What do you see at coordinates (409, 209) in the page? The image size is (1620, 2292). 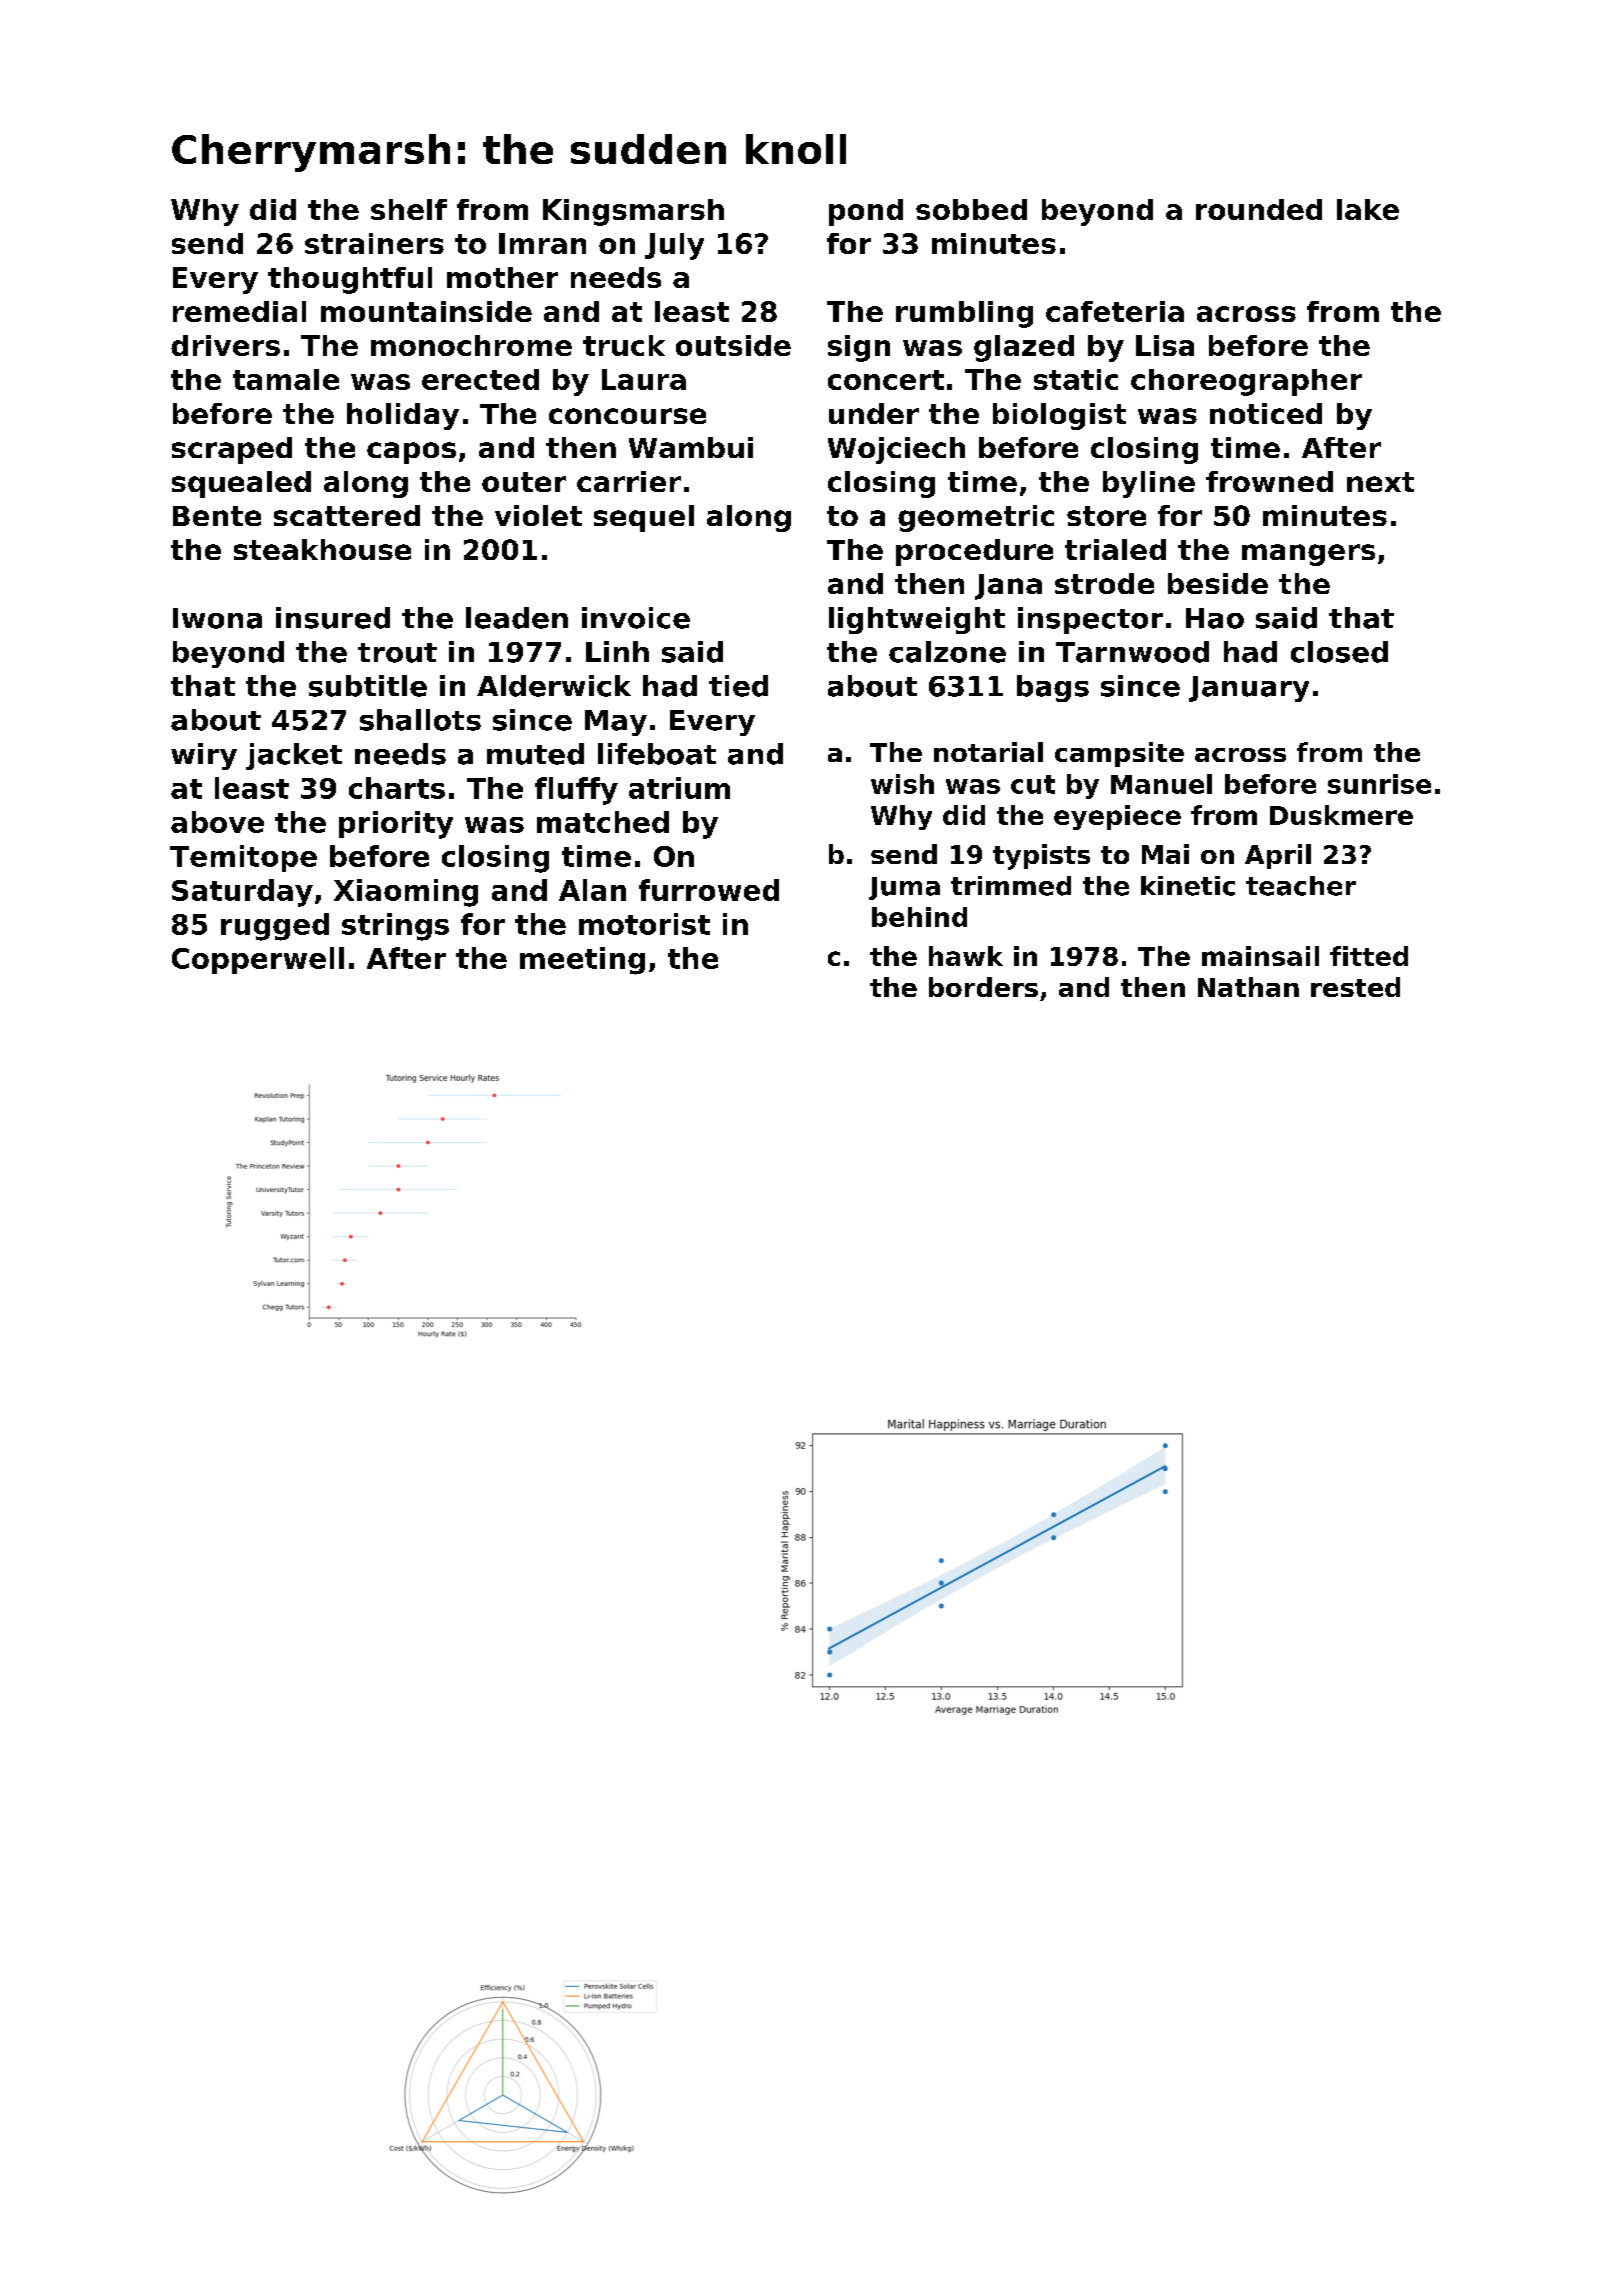 I see `shelf` at bounding box center [409, 209].
